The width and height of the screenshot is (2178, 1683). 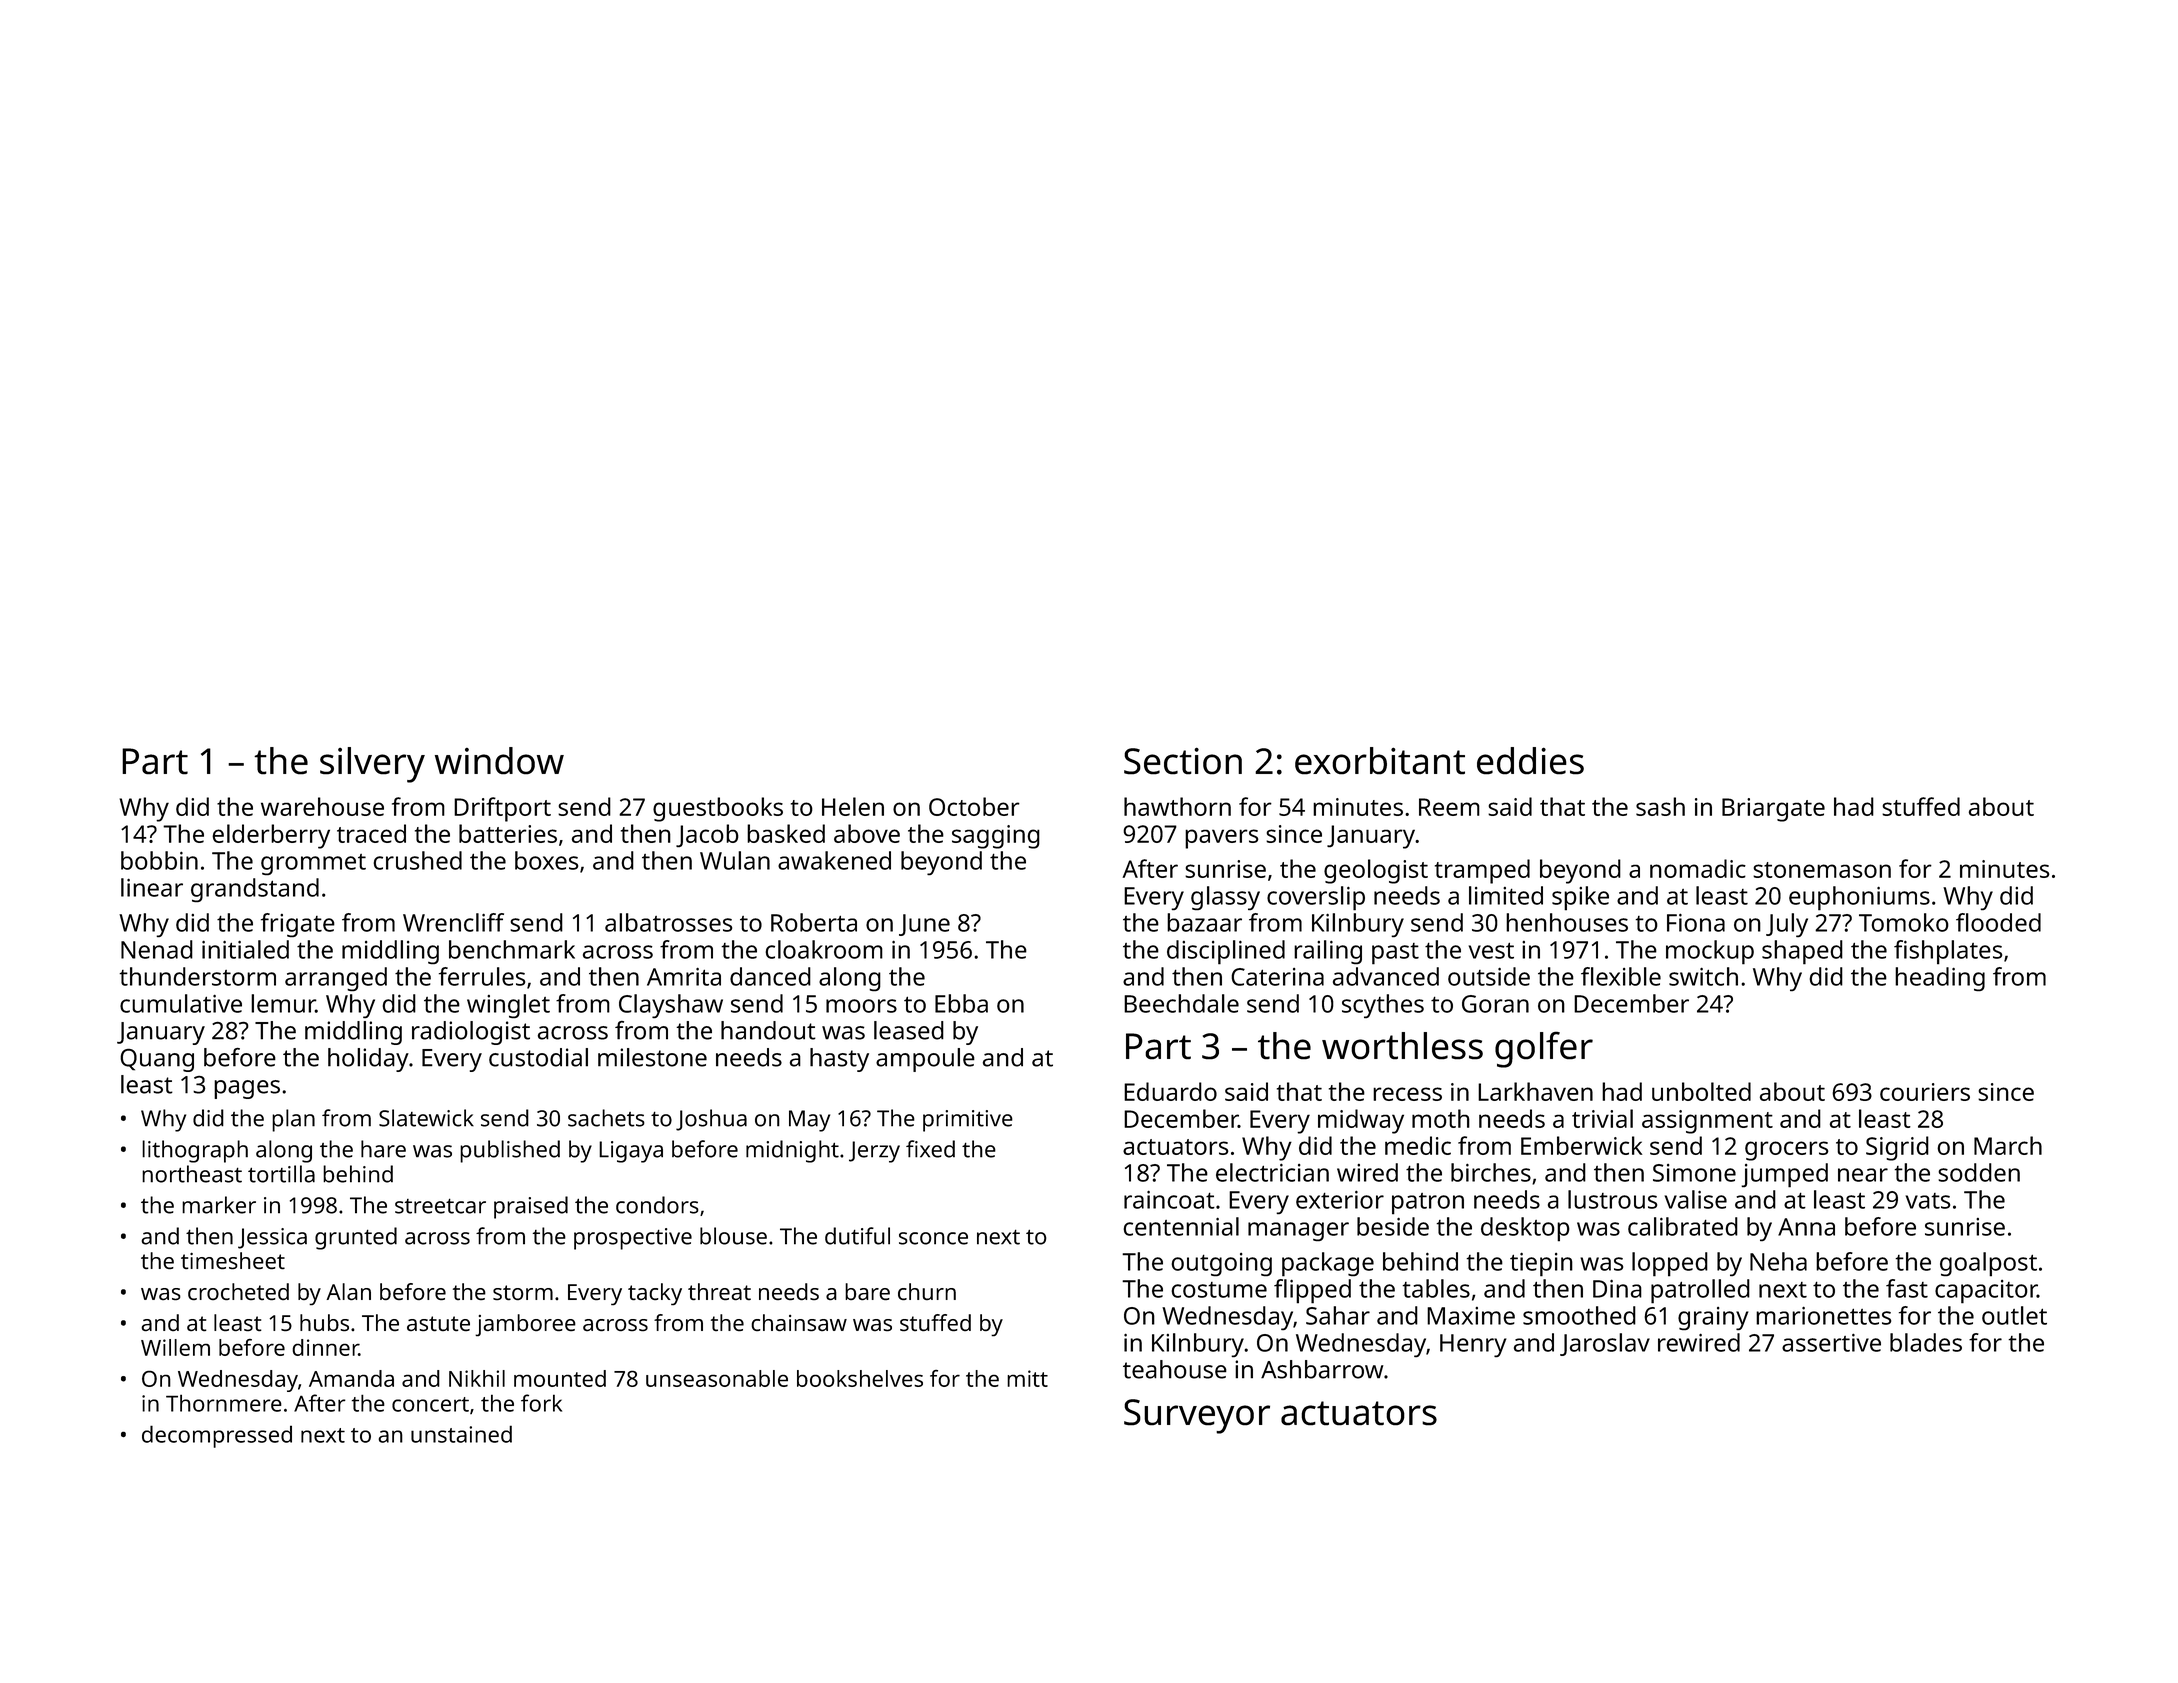 I want to click on blades, so click(x=1926, y=1342).
